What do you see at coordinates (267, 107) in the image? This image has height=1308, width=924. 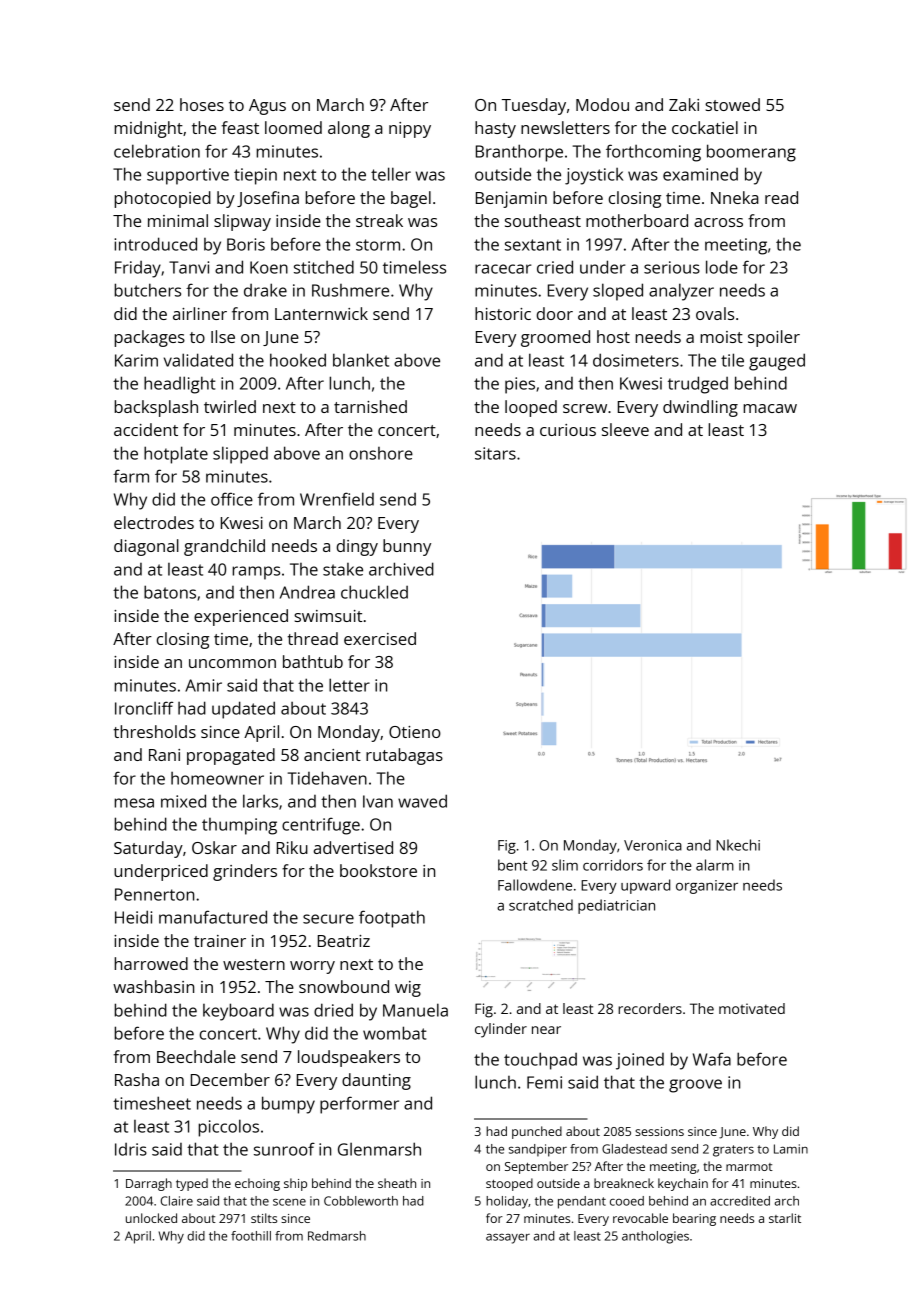 I see `Agus` at bounding box center [267, 107].
